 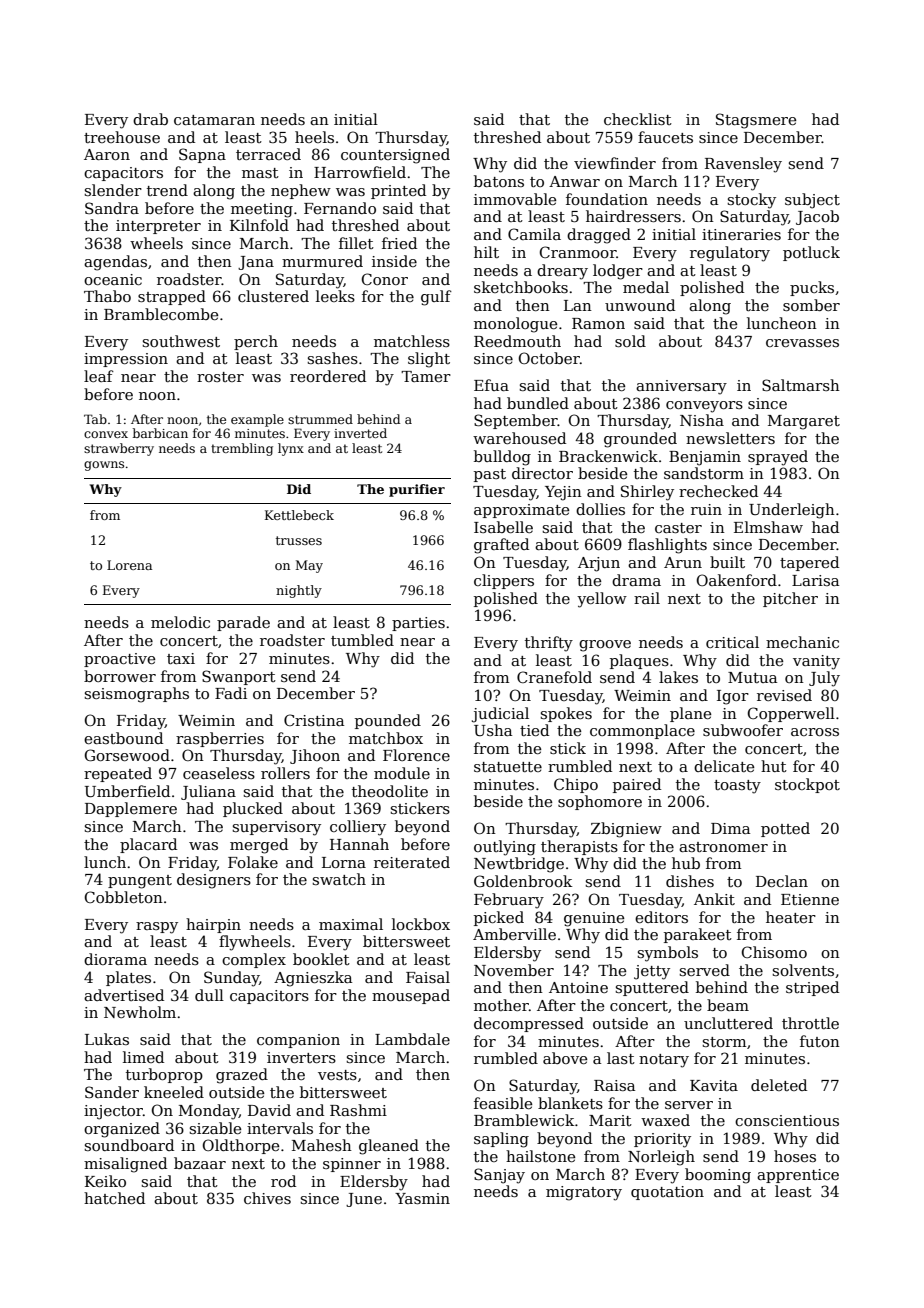 I want to click on hatched, so click(x=114, y=1198).
